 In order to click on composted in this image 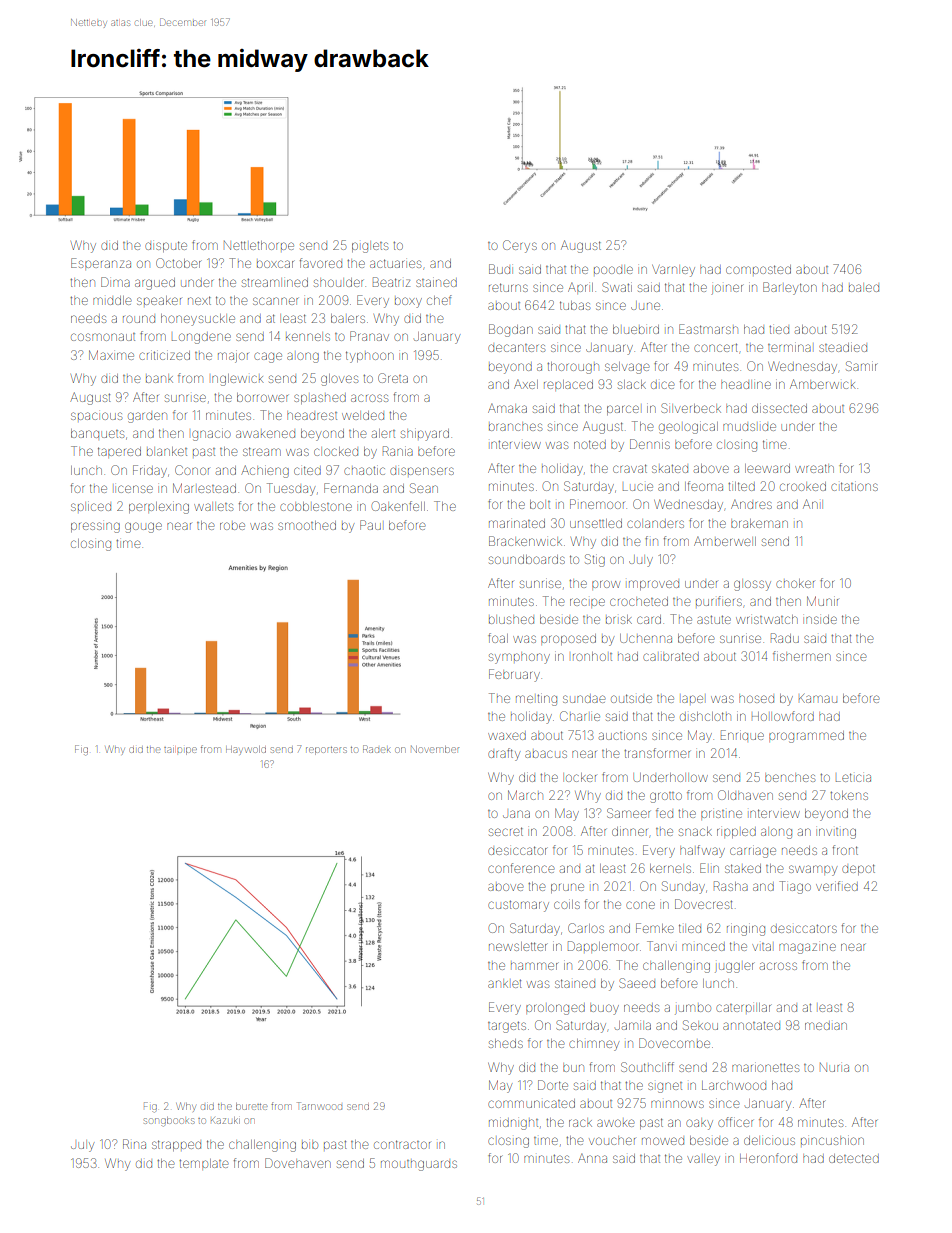, I will do `click(758, 269)`.
